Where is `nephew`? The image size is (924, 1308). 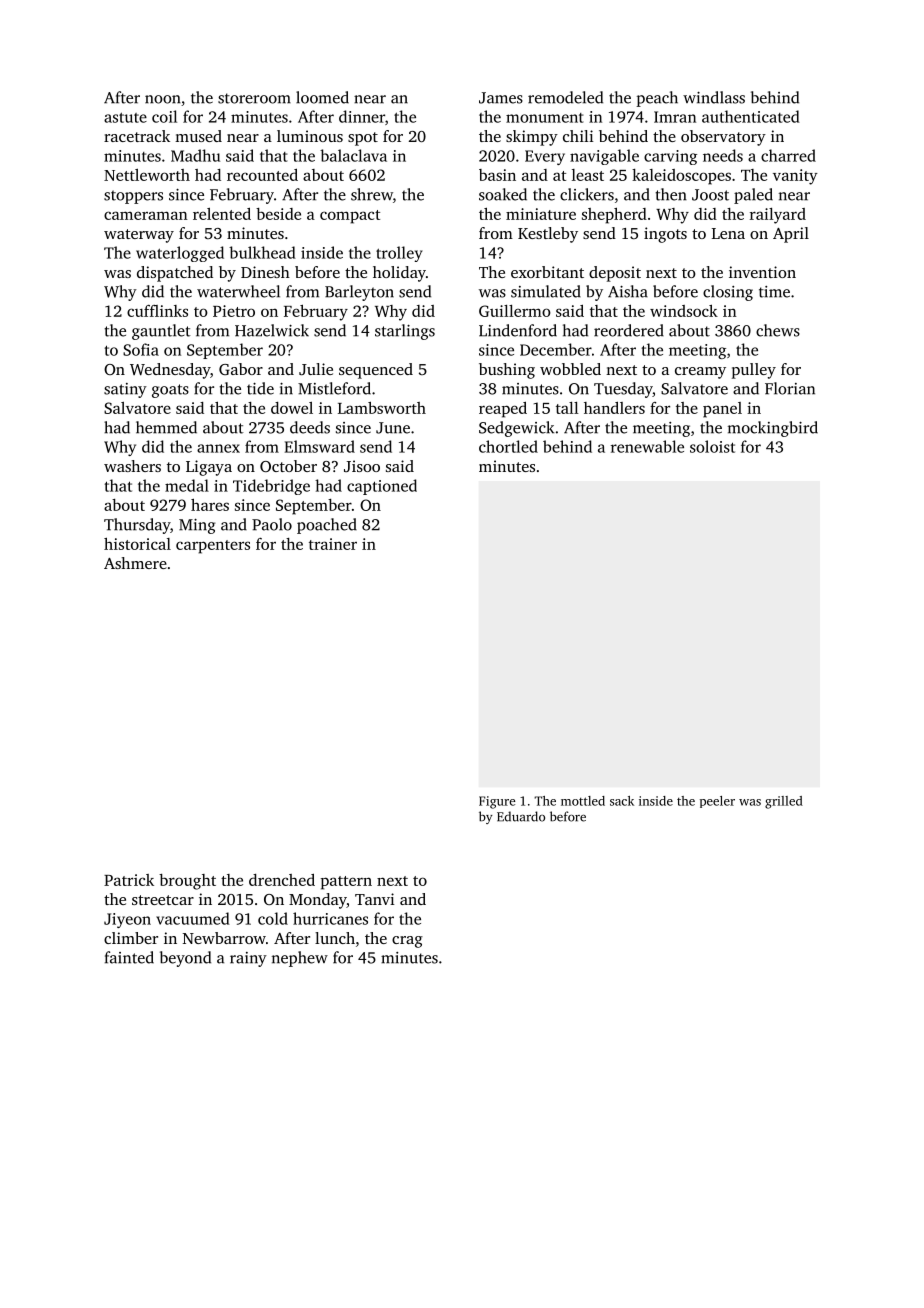 nephew is located at coordinates (300, 959).
